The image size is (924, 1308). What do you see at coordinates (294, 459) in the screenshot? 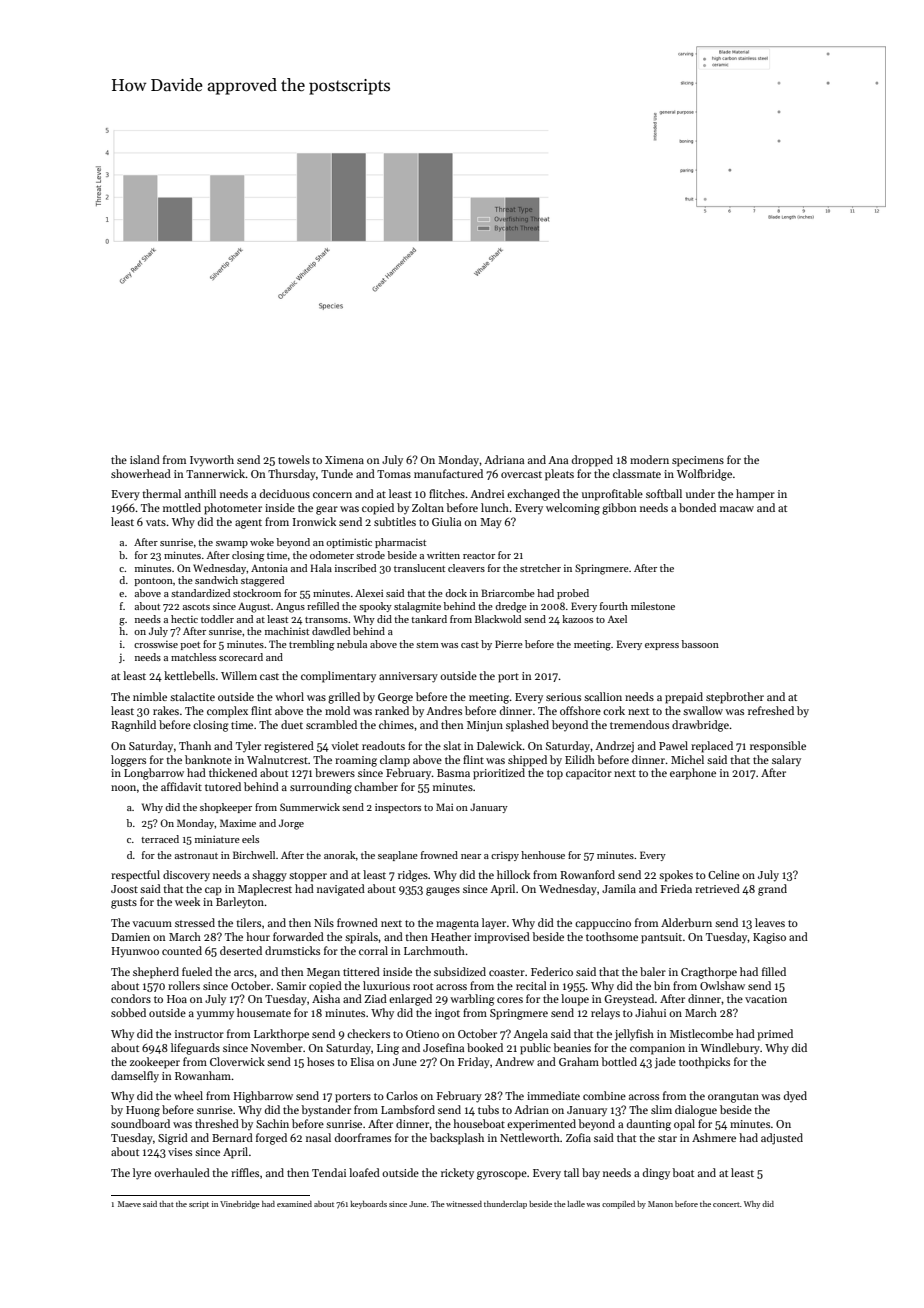
I see `towels` at bounding box center [294, 459].
